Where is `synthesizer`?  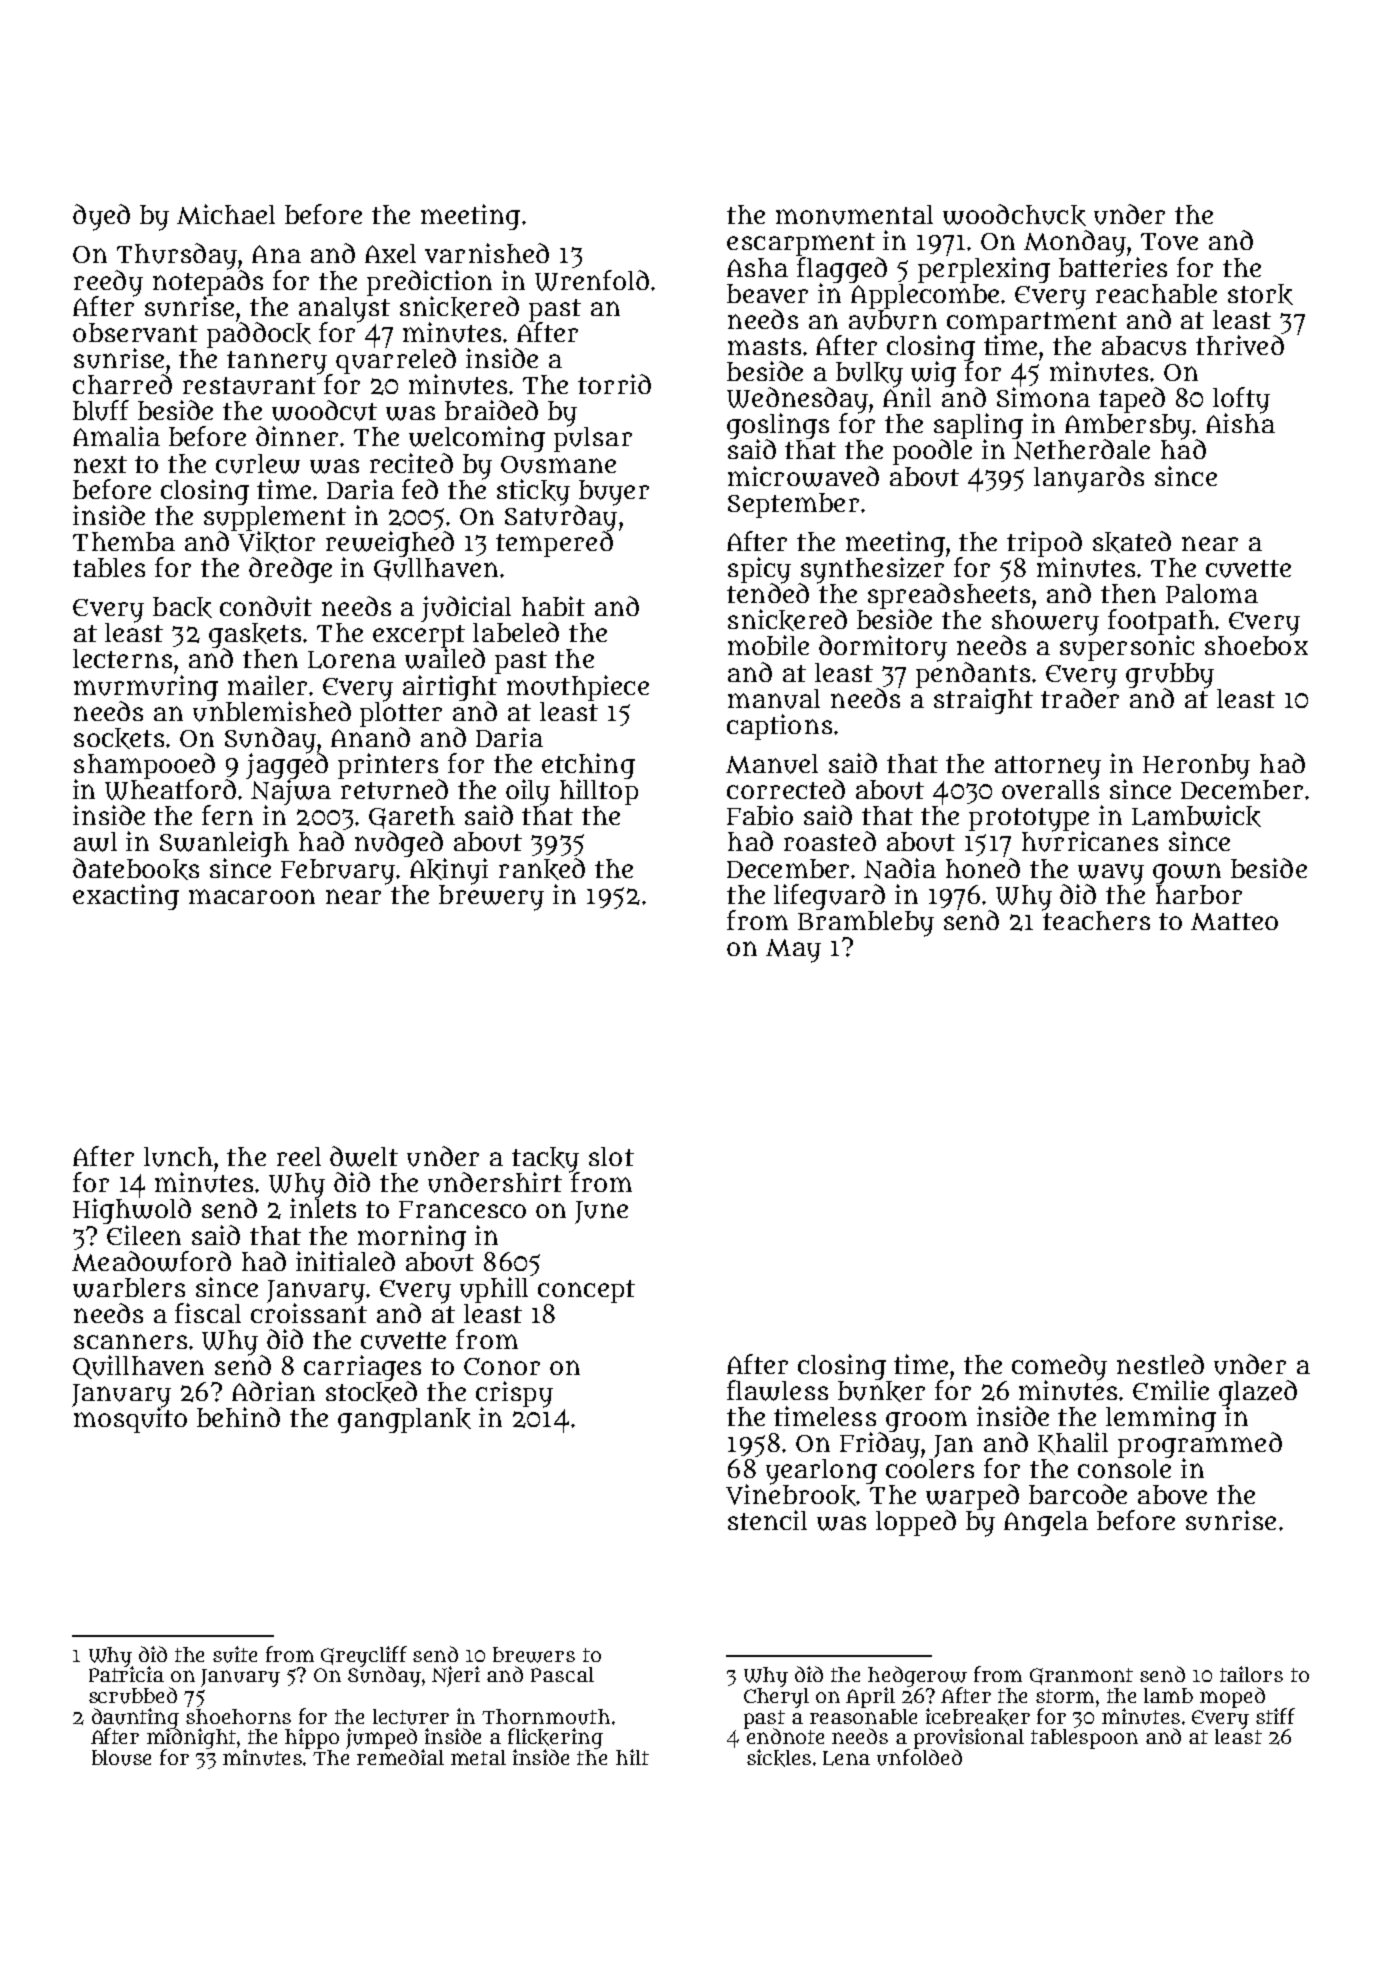
synthesizer is located at coordinates (872, 570).
